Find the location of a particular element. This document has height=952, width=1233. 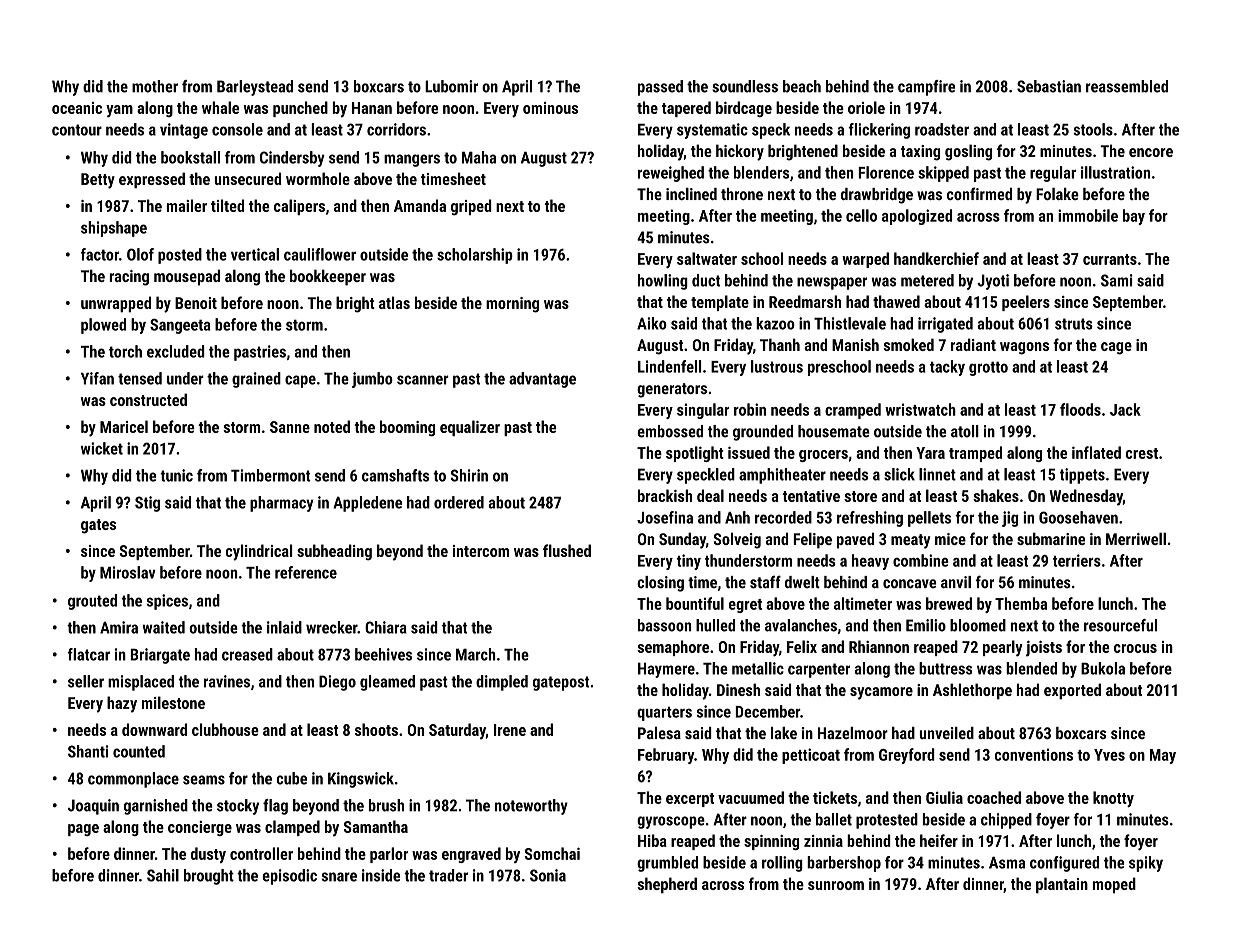

flushed is located at coordinates (567, 550).
